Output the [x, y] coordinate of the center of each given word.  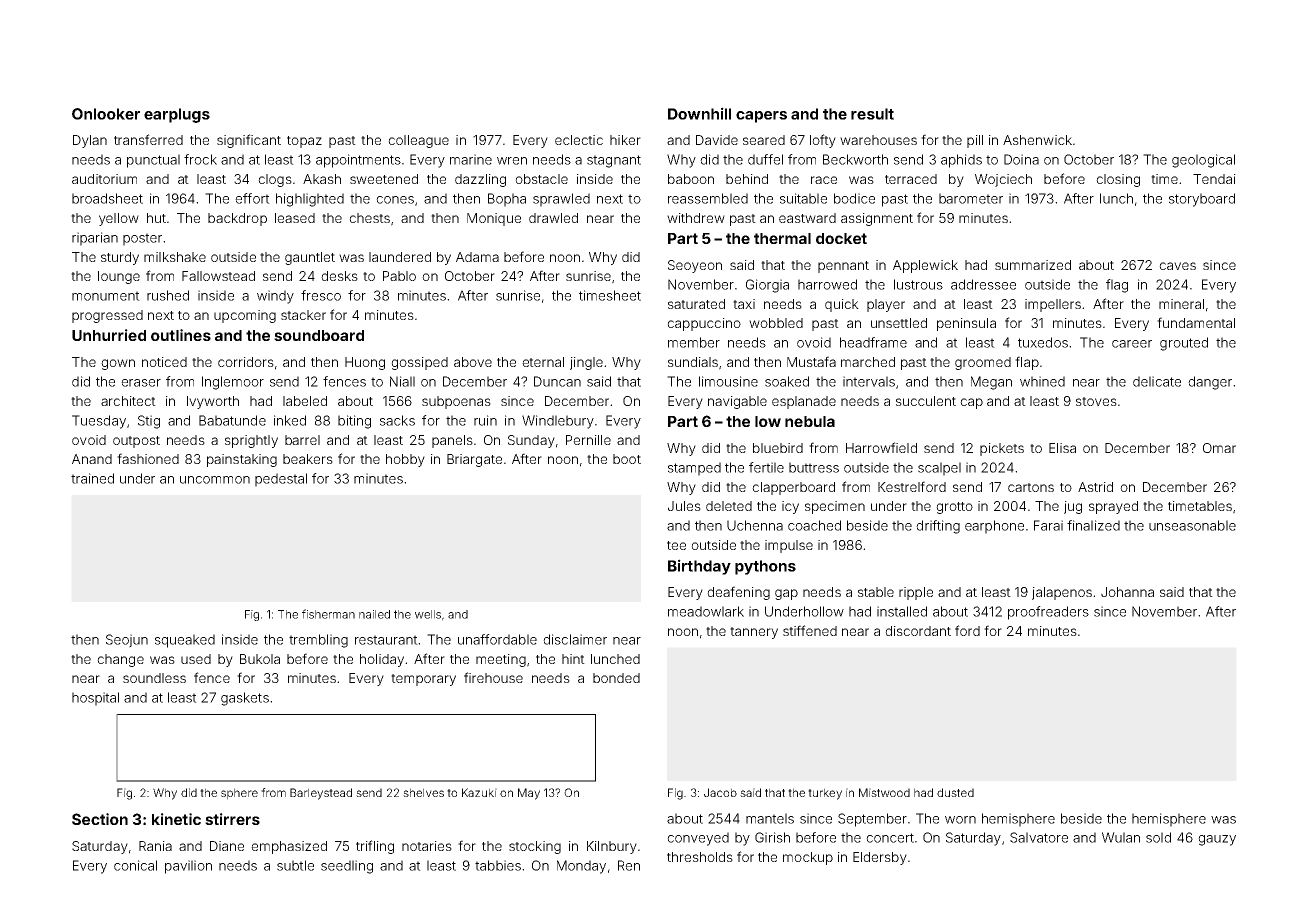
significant [249, 141]
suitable [803, 198]
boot [627, 459]
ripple [916, 593]
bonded [616, 678]
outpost [136, 442]
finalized [1093, 525]
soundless [154, 678]
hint [573, 659]
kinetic [176, 819]
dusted [955, 792]
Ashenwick [1037, 140]
